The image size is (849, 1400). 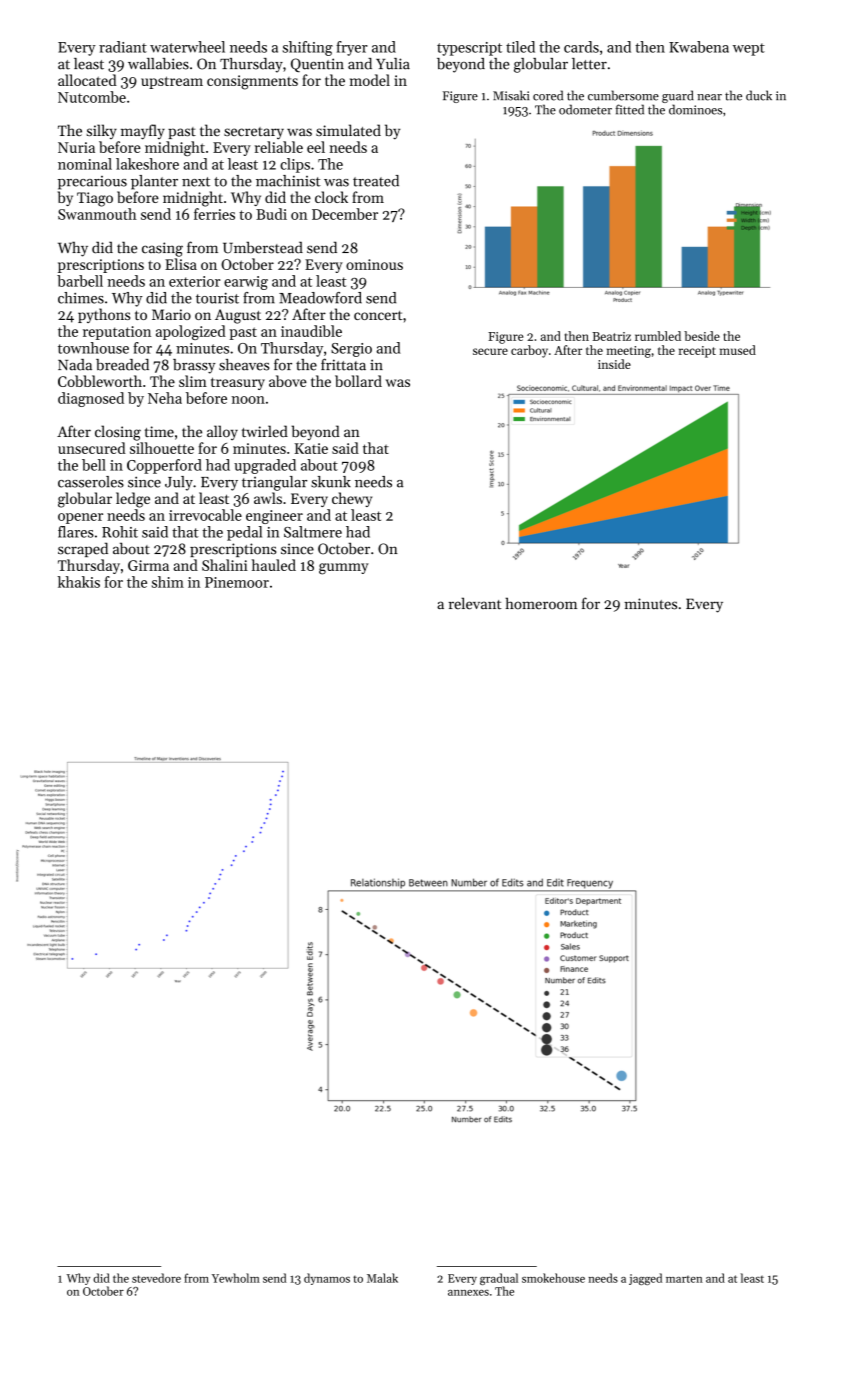 What do you see at coordinates (520, 47) in the image?
I see `tiled` at bounding box center [520, 47].
